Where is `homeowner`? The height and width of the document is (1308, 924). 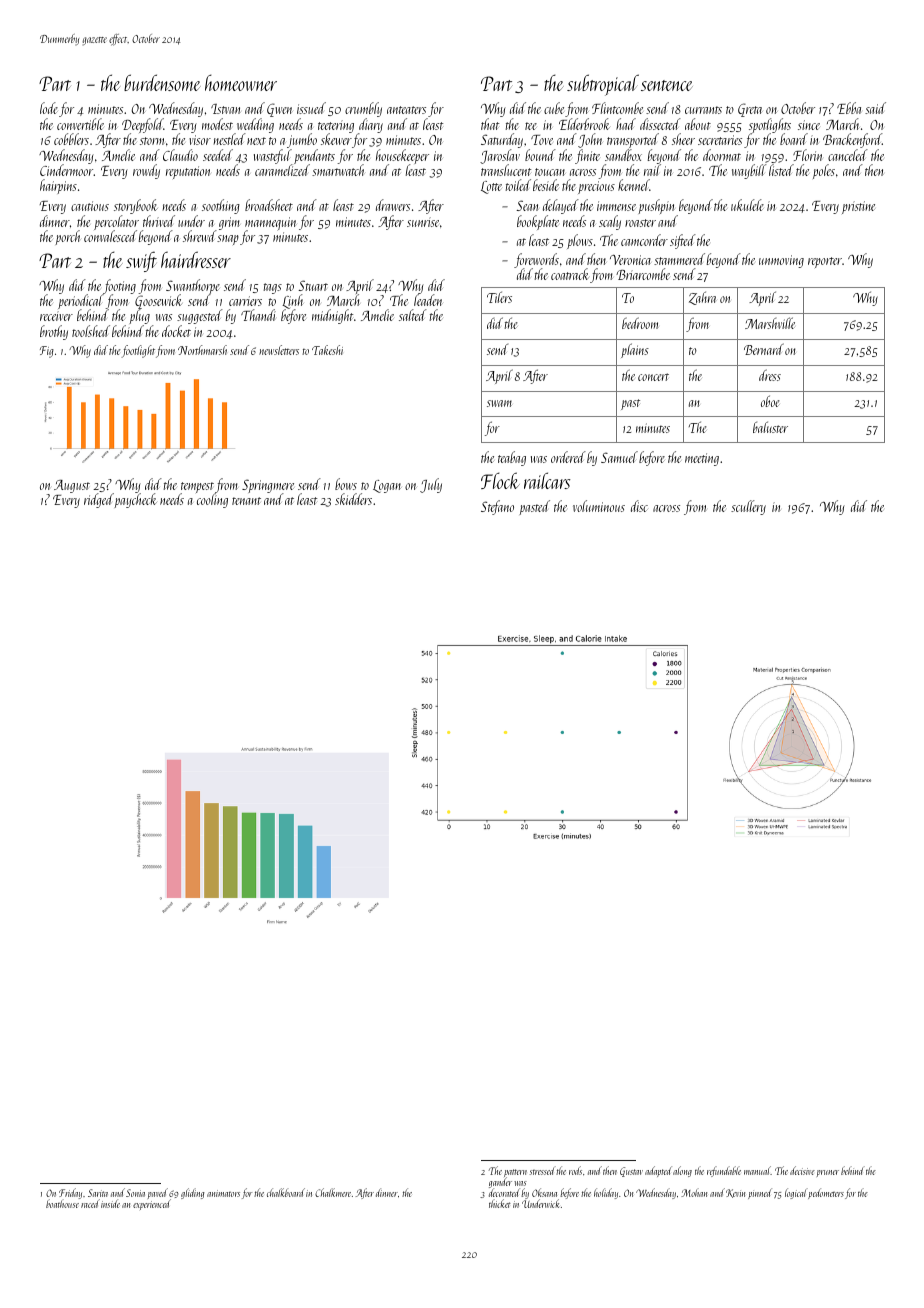
homeowner is located at coordinates (241, 82).
